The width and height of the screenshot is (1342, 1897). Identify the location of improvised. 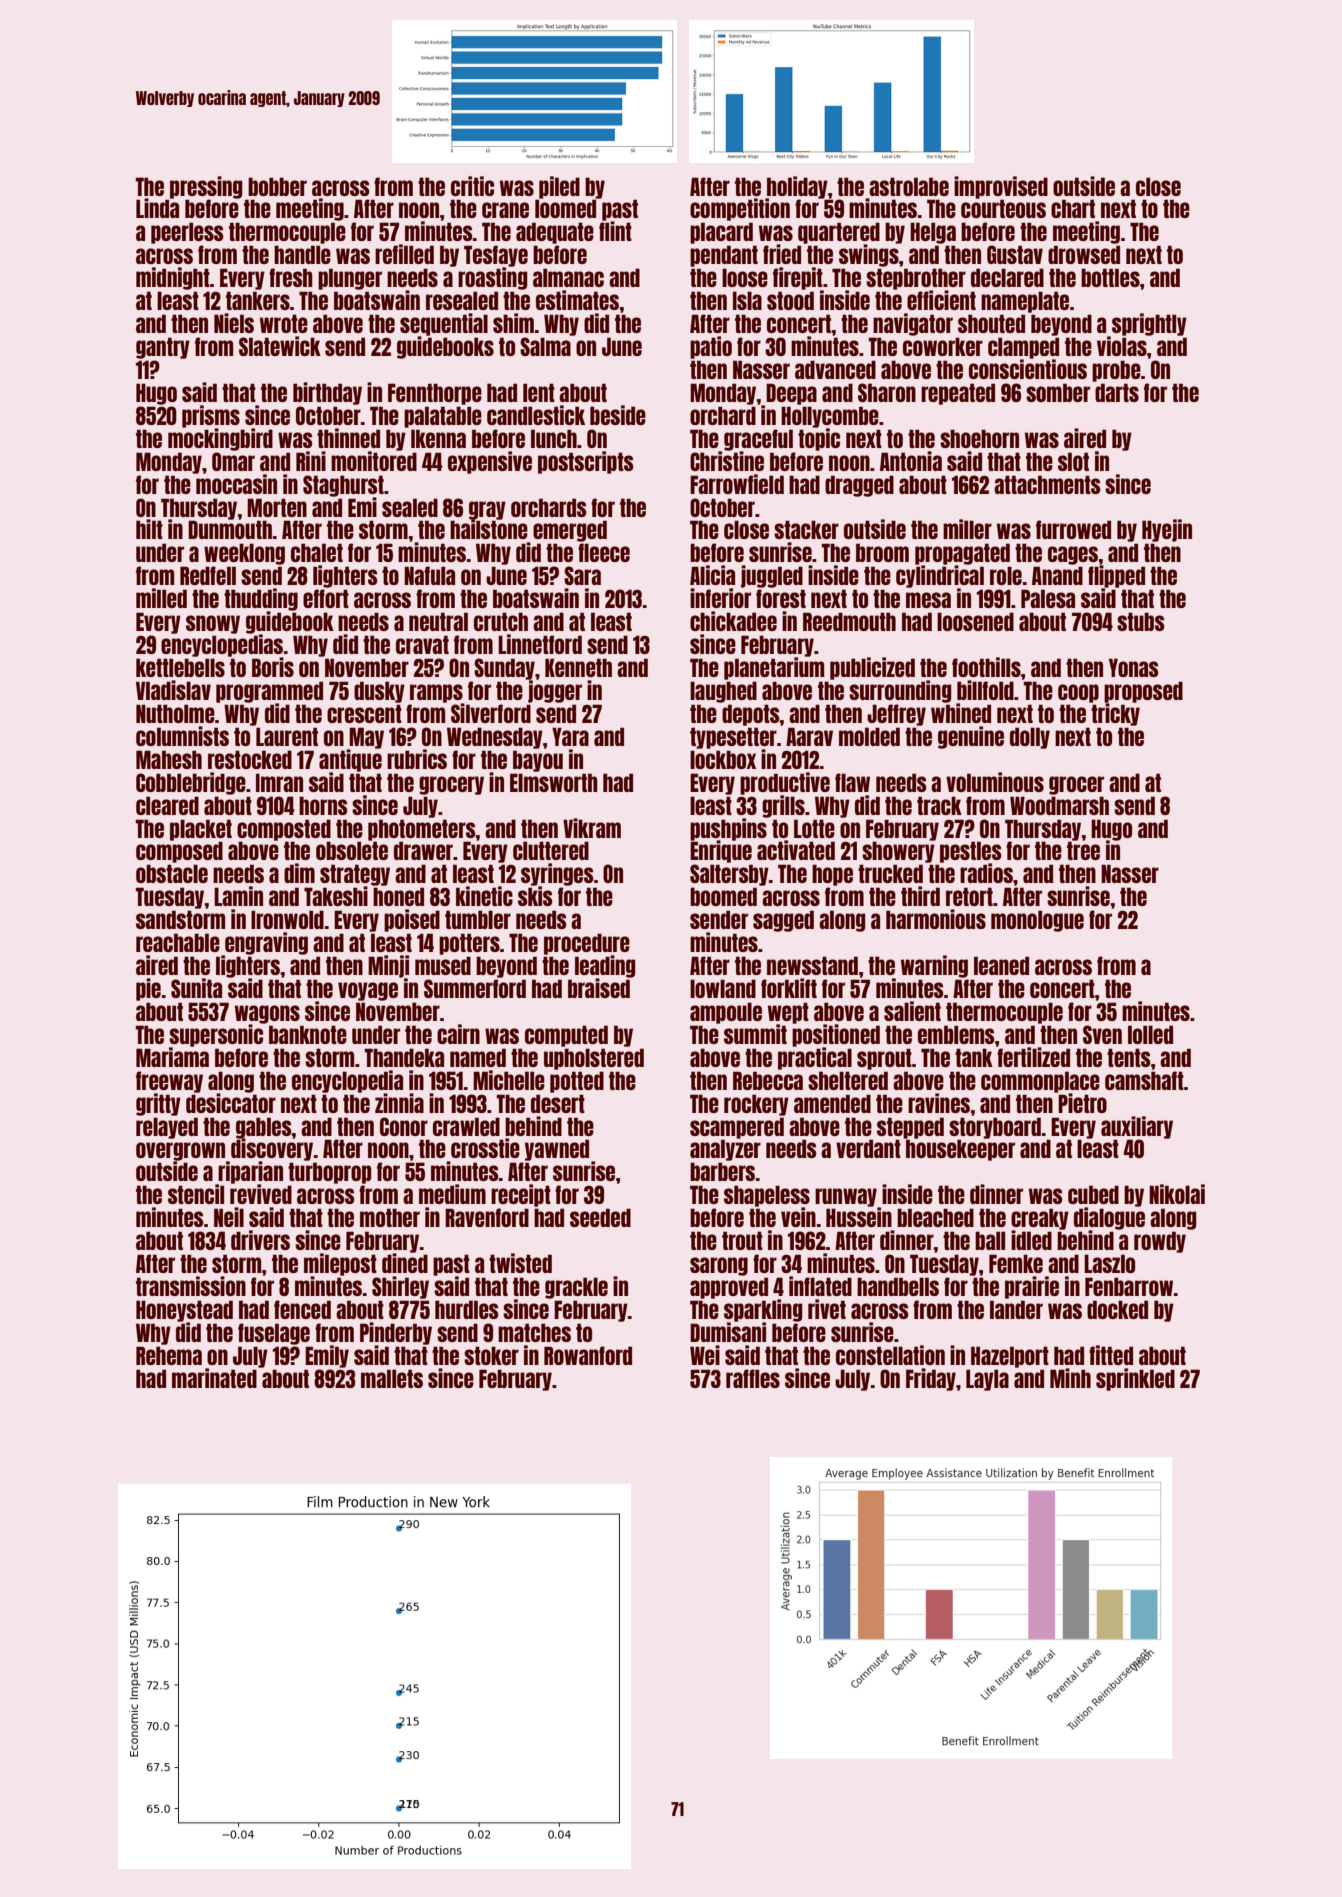
(1001, 187).
